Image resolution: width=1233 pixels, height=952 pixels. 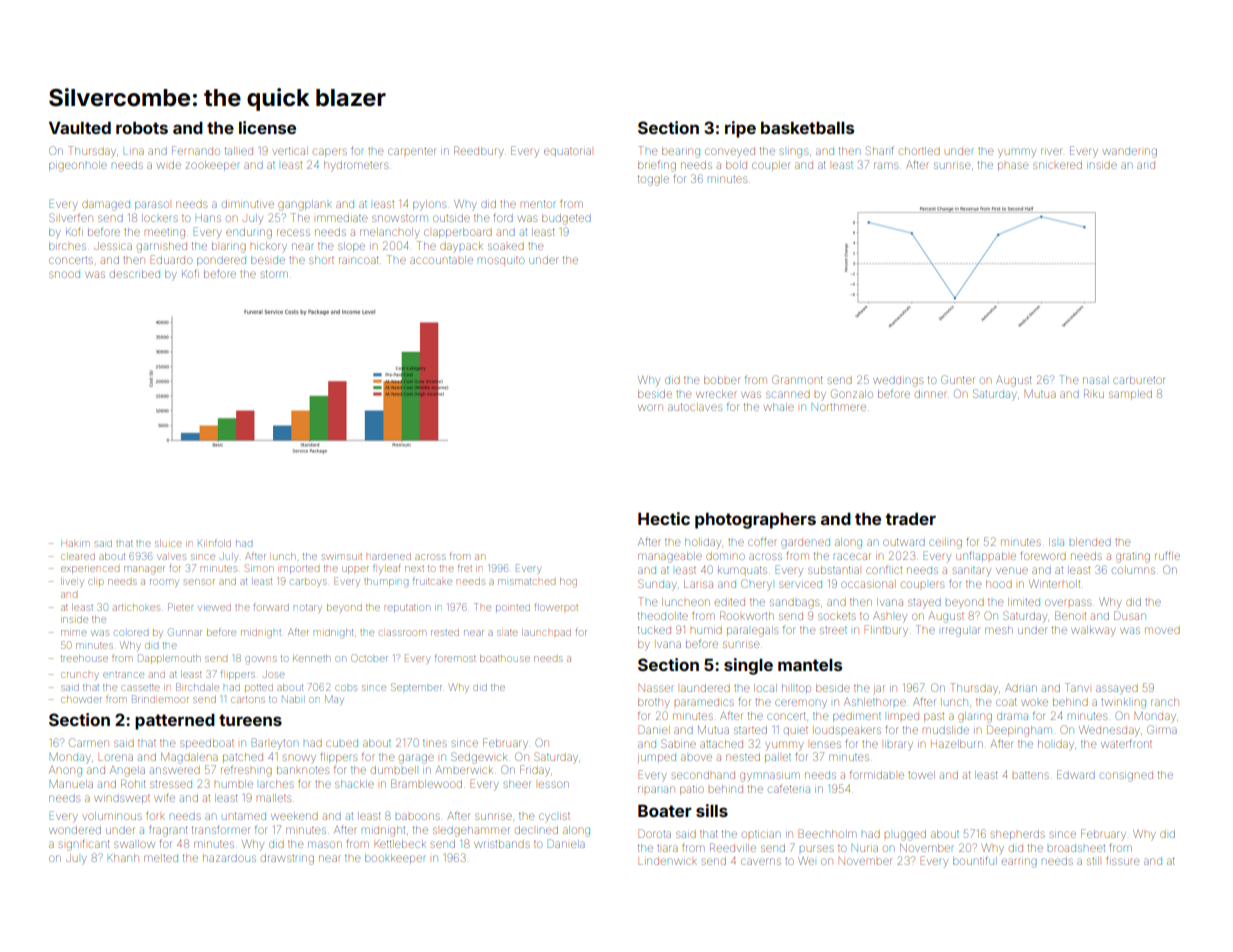 What do you see at coordinates (1138, 380) in the page?
I see `carburetor` at bounding box center [1138, 380].
